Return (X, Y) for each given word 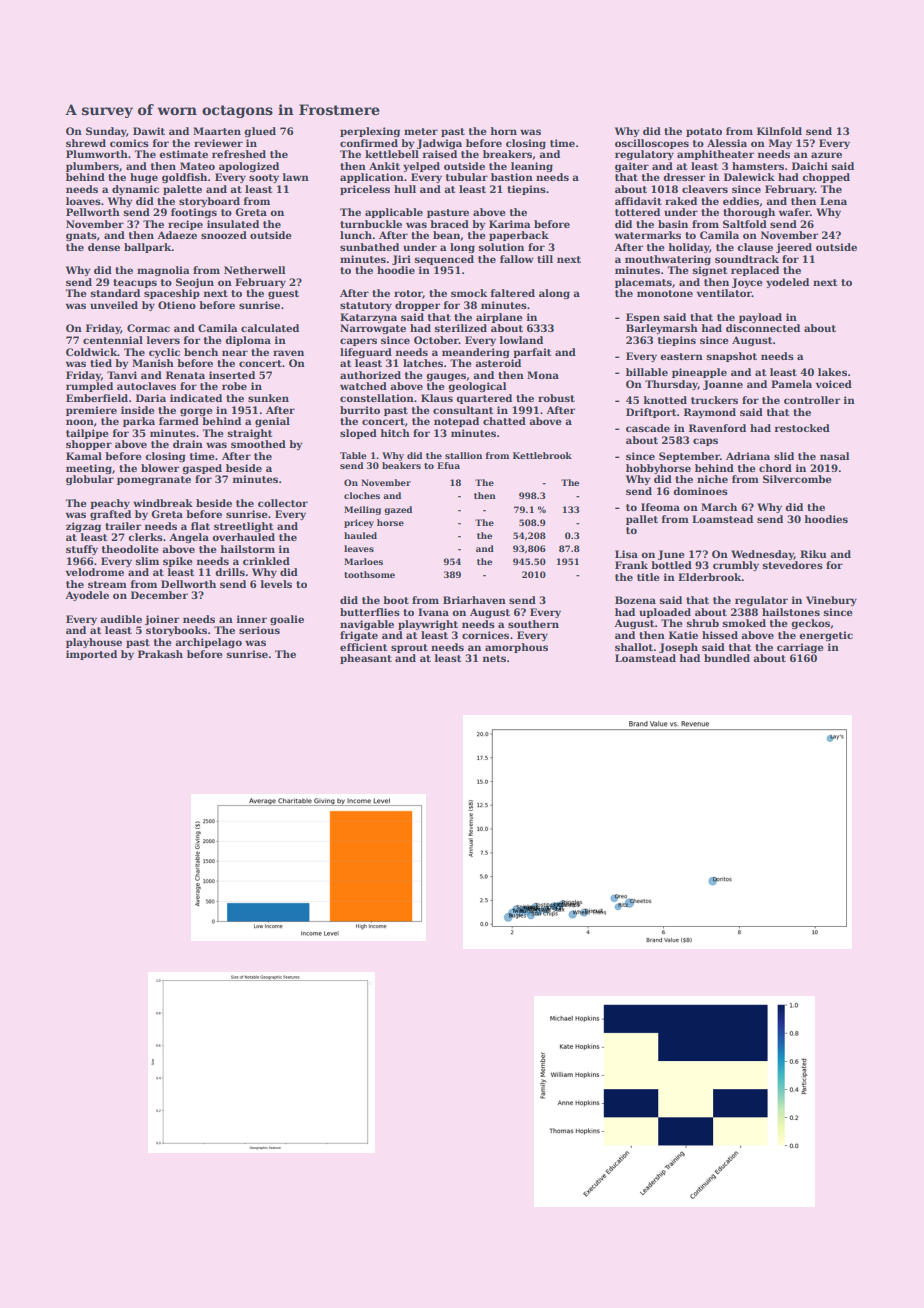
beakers (401, 465)
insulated (233, 224)
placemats (643, 283)
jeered (794, 248)
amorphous (516, 648)
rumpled (89, 387)
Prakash (160, 654)
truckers (714, 400)
